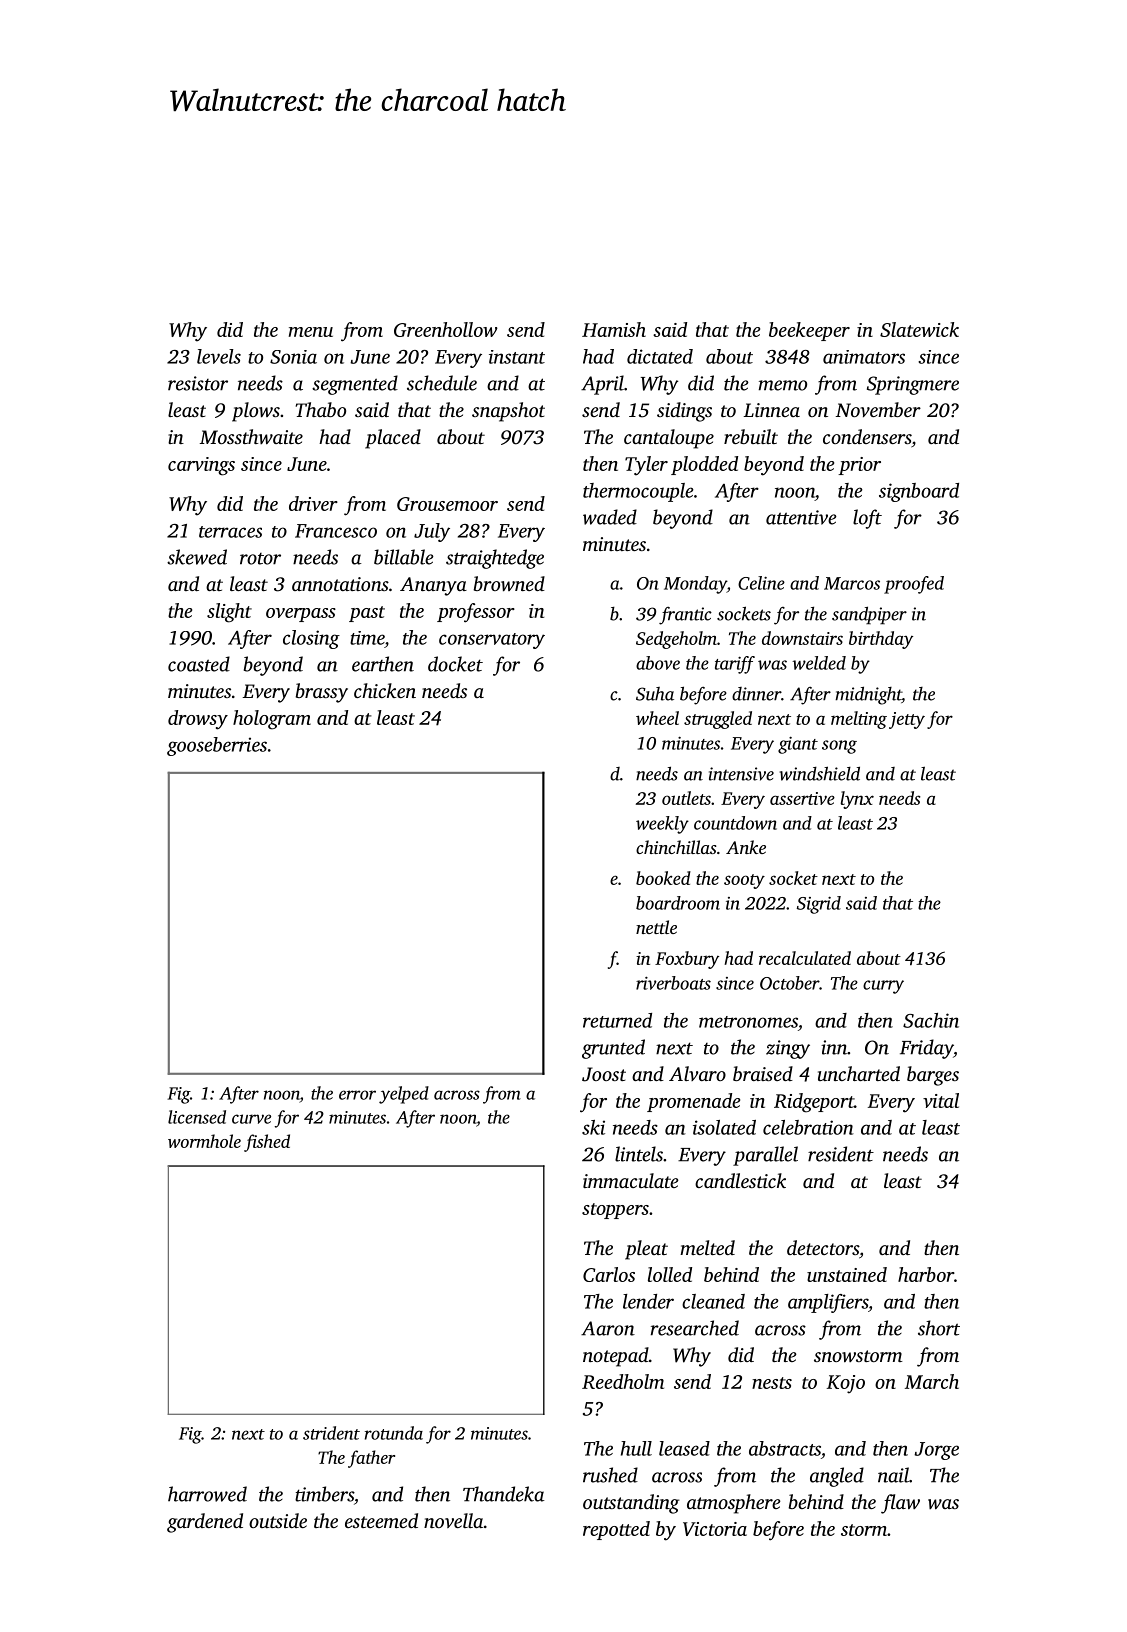  Describe the element at coordinates (205, 1523) in the page. I see `gardened` at that location.
